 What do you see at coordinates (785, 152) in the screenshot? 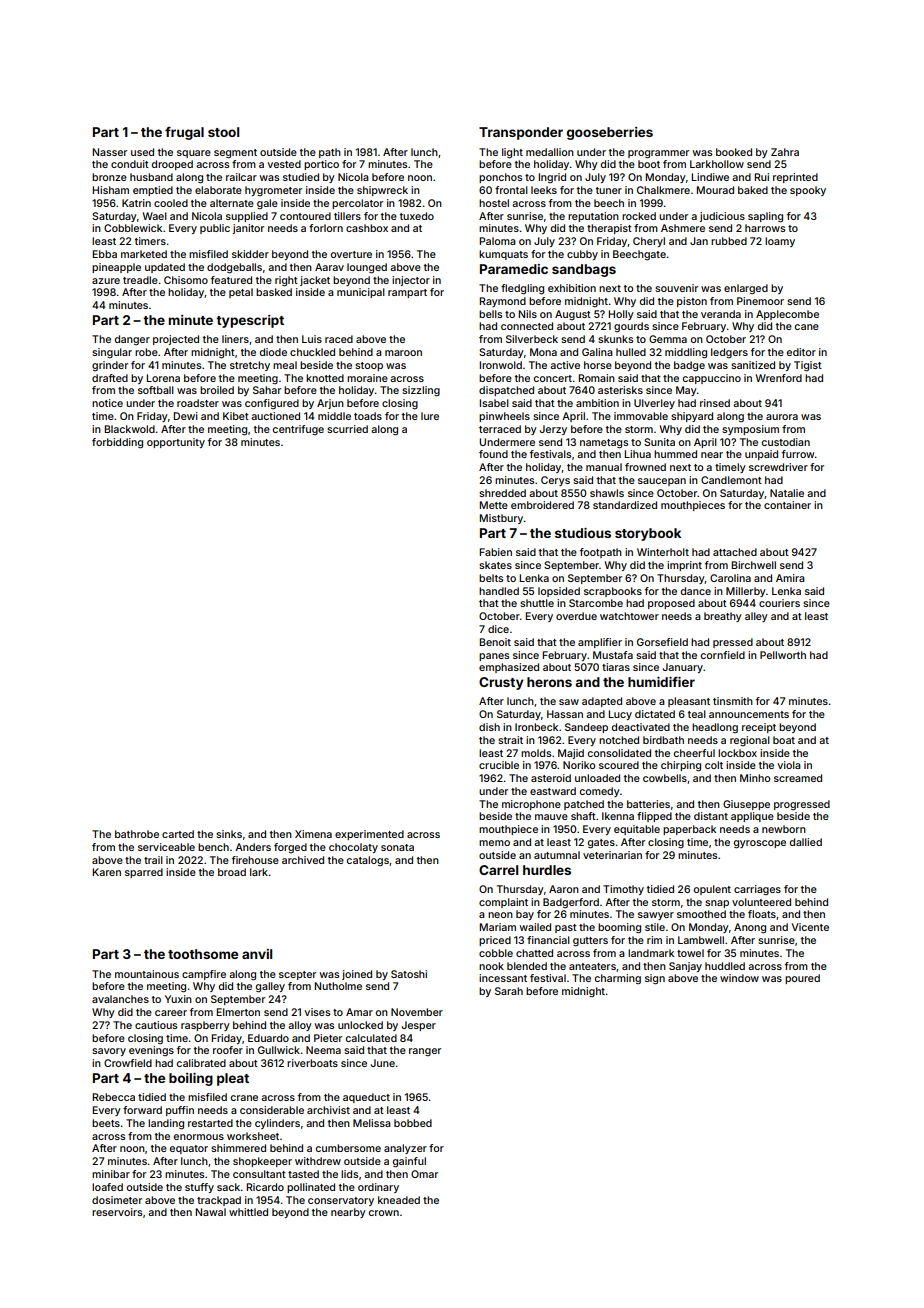
I see `Zahra` at bounding box center [785, 152].
